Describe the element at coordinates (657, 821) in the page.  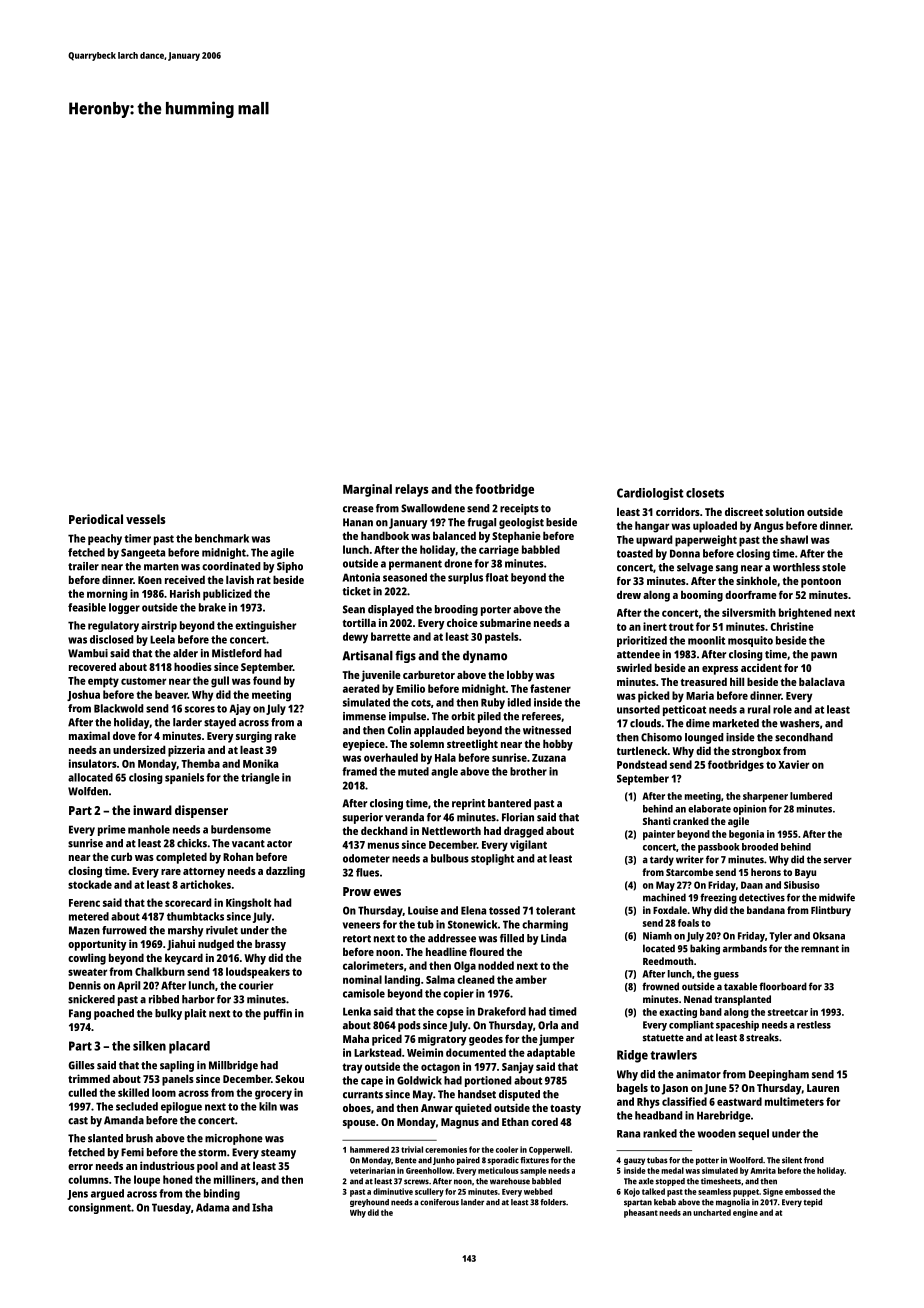
I see `Shanti` at that location.
